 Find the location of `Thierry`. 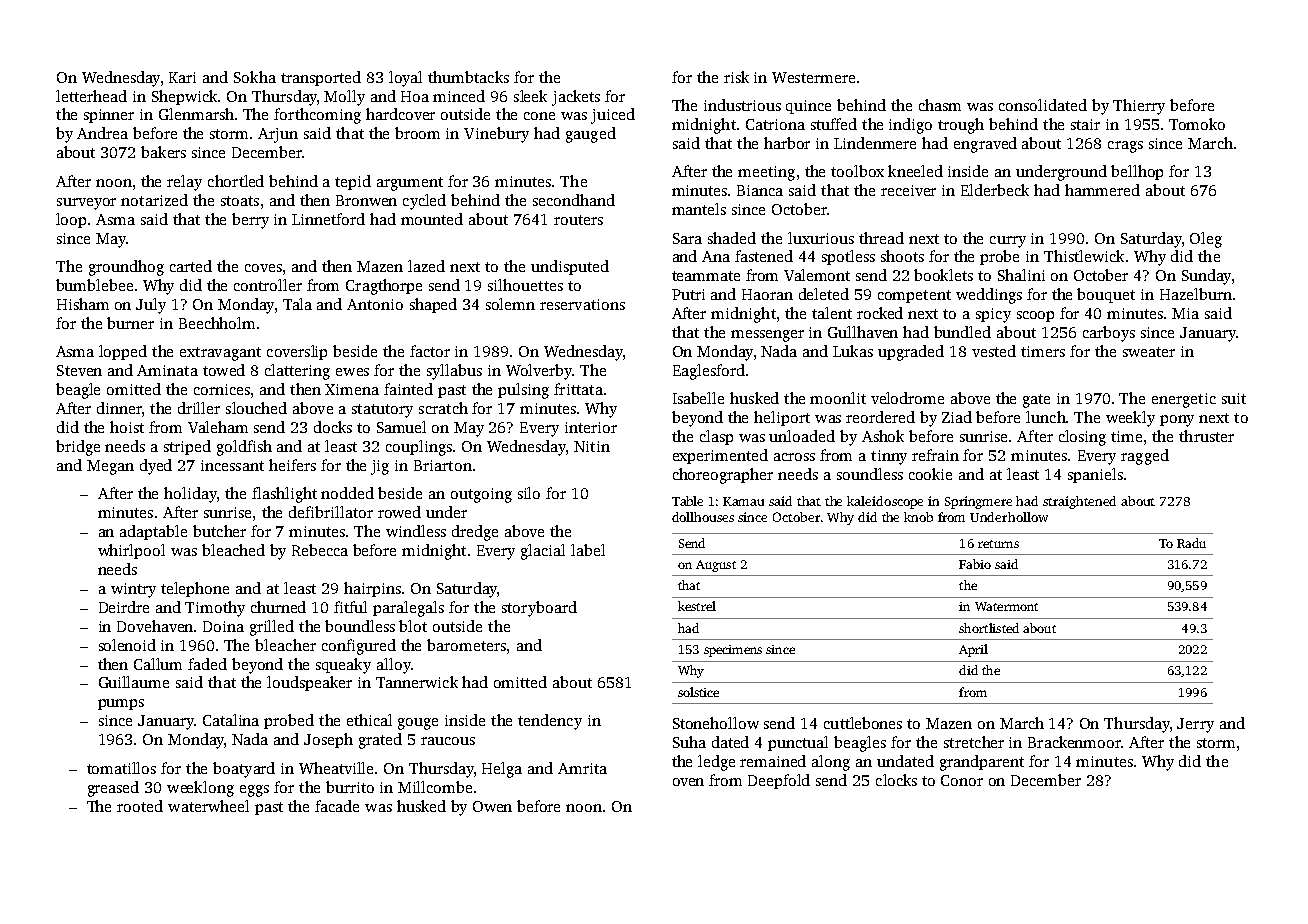

Thierry is located at coordinates (1139, 107).
